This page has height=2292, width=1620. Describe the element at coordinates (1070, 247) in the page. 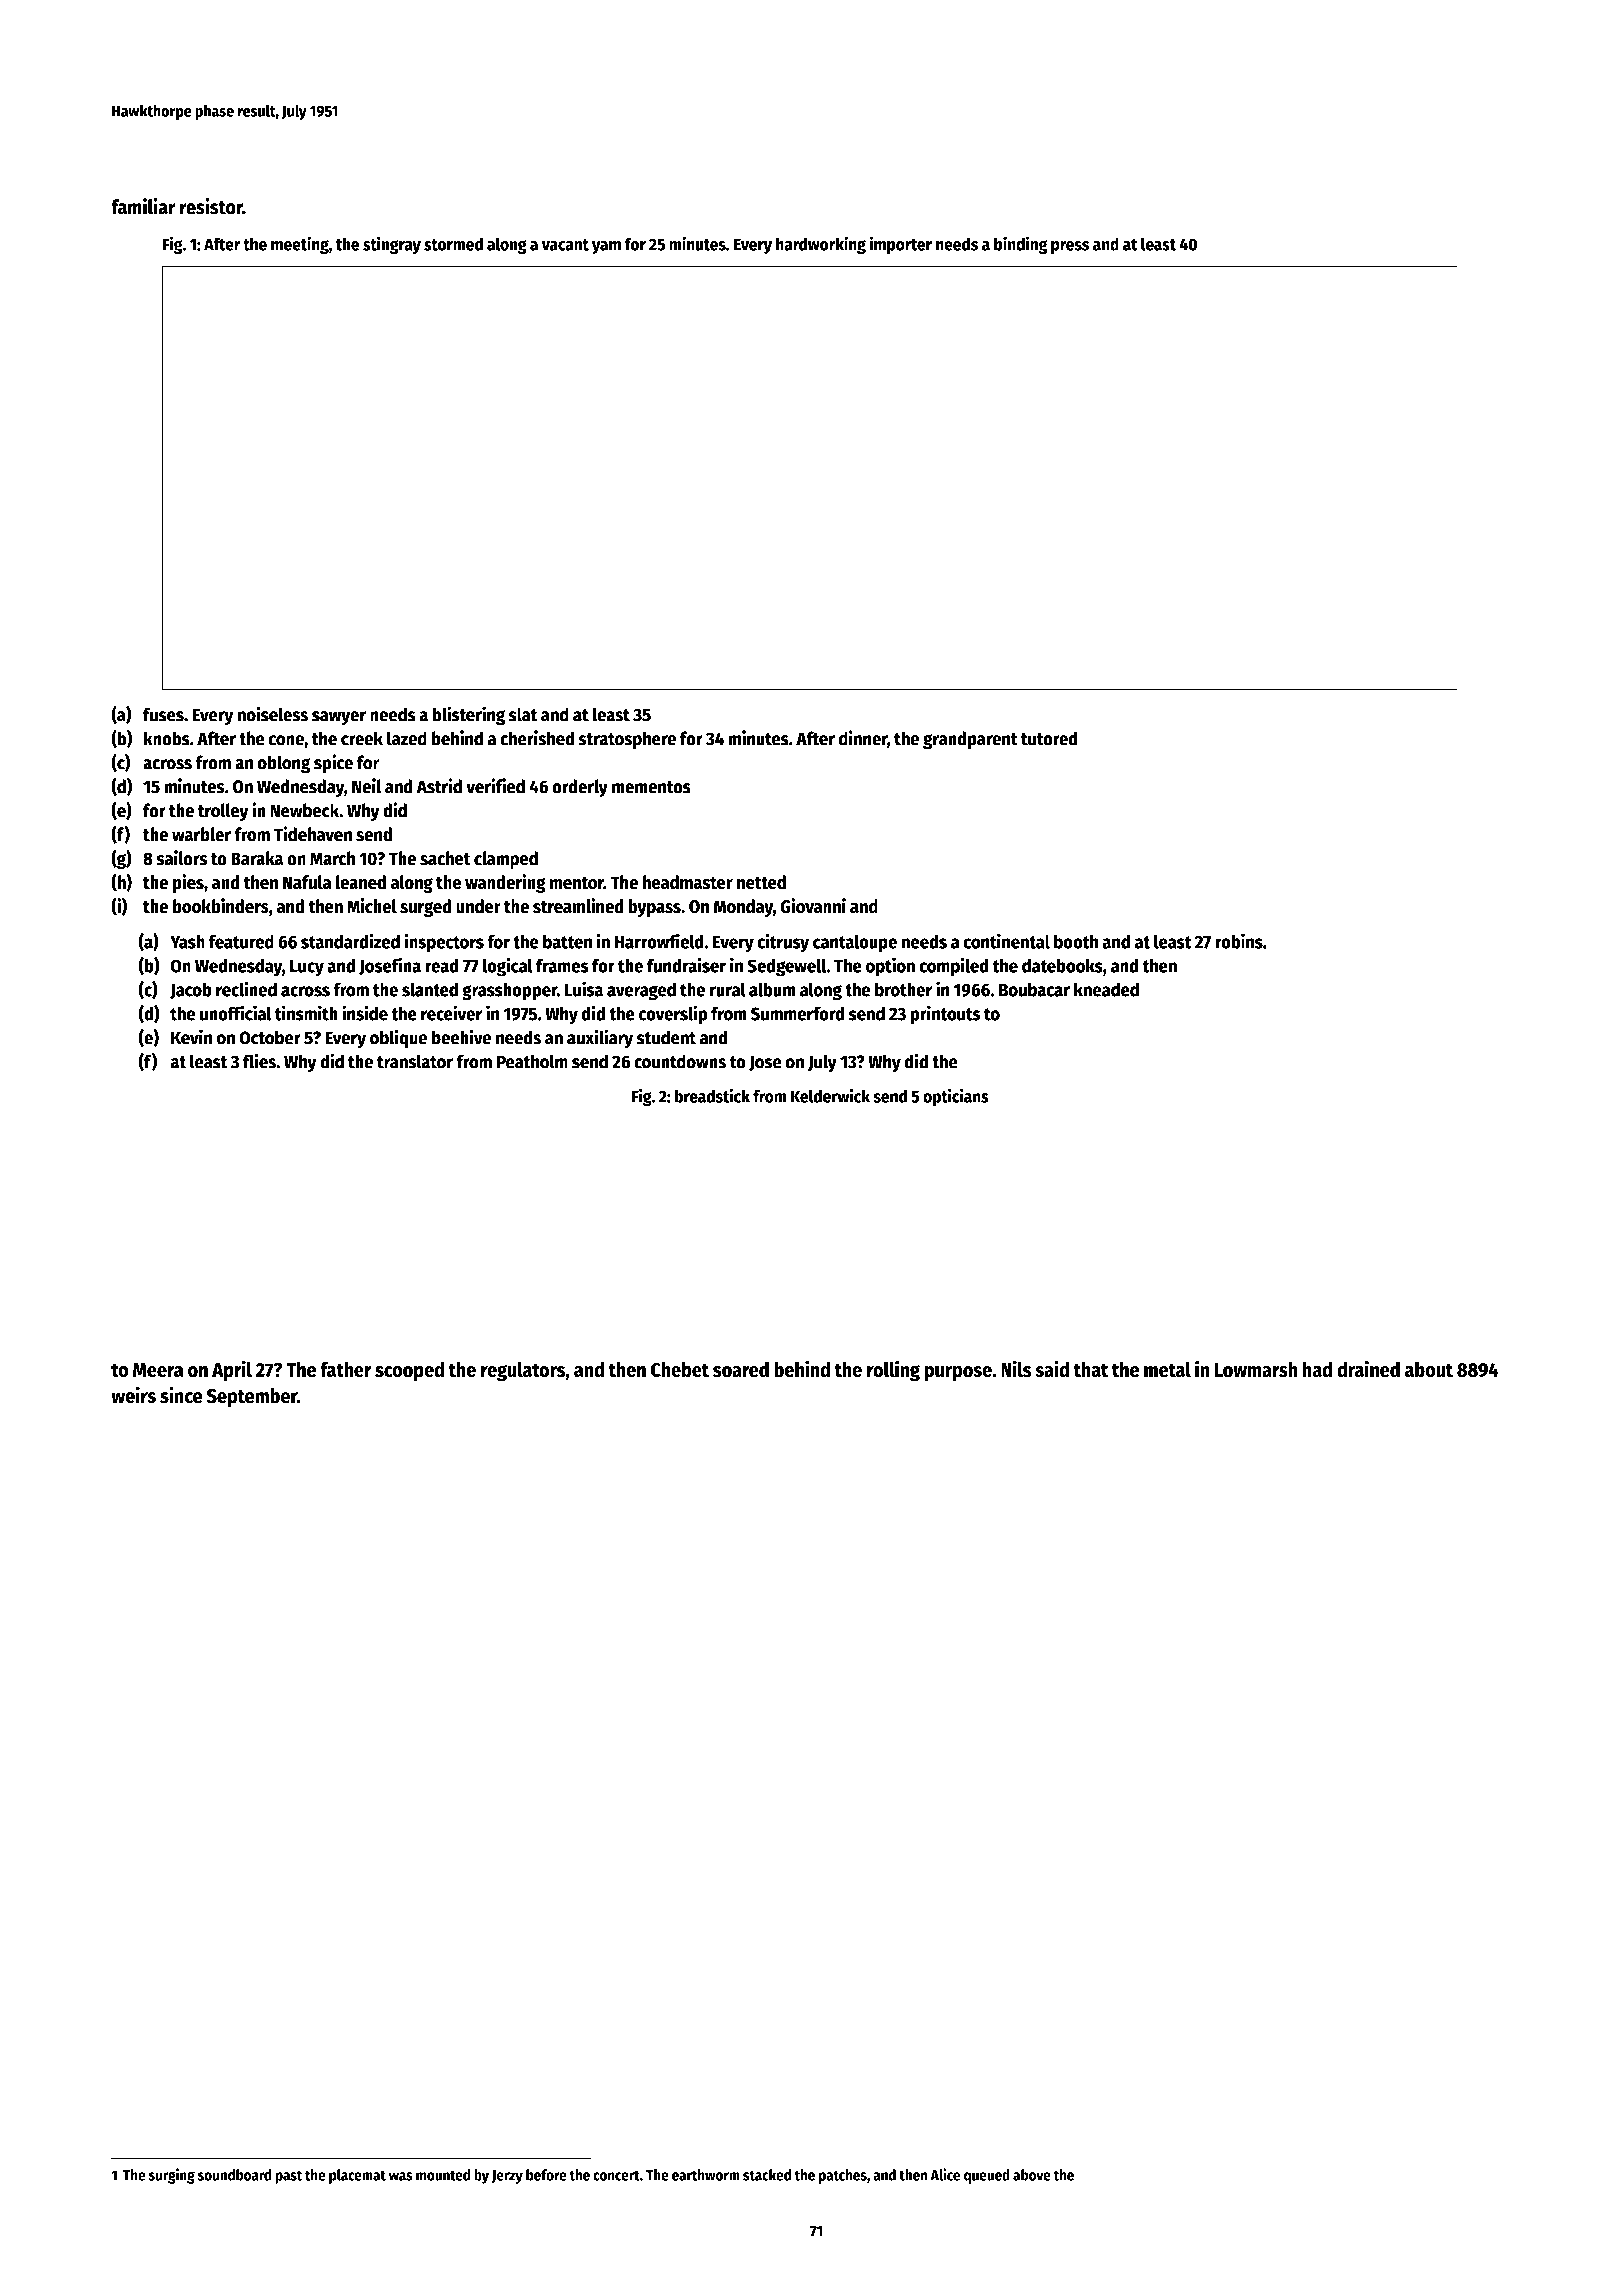

I see `press` at that location.
